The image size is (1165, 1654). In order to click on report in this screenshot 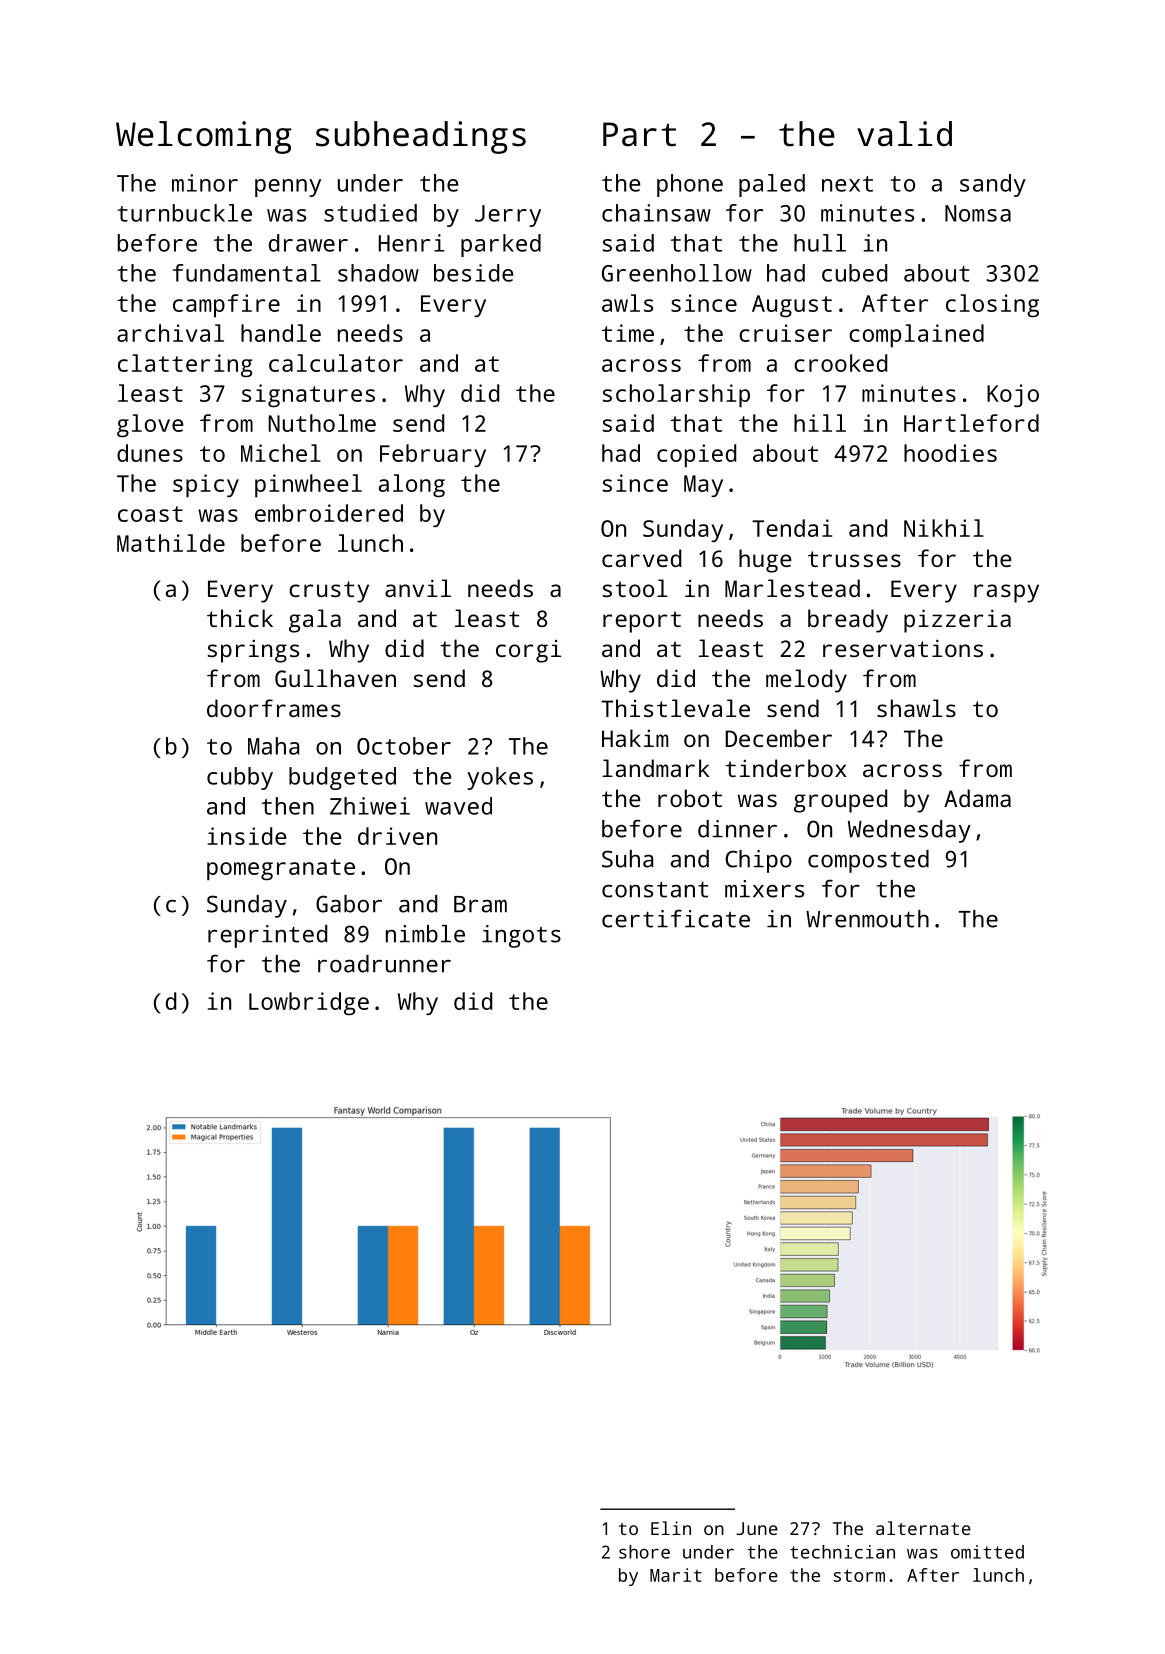, I will do `click(642, 622)`.
